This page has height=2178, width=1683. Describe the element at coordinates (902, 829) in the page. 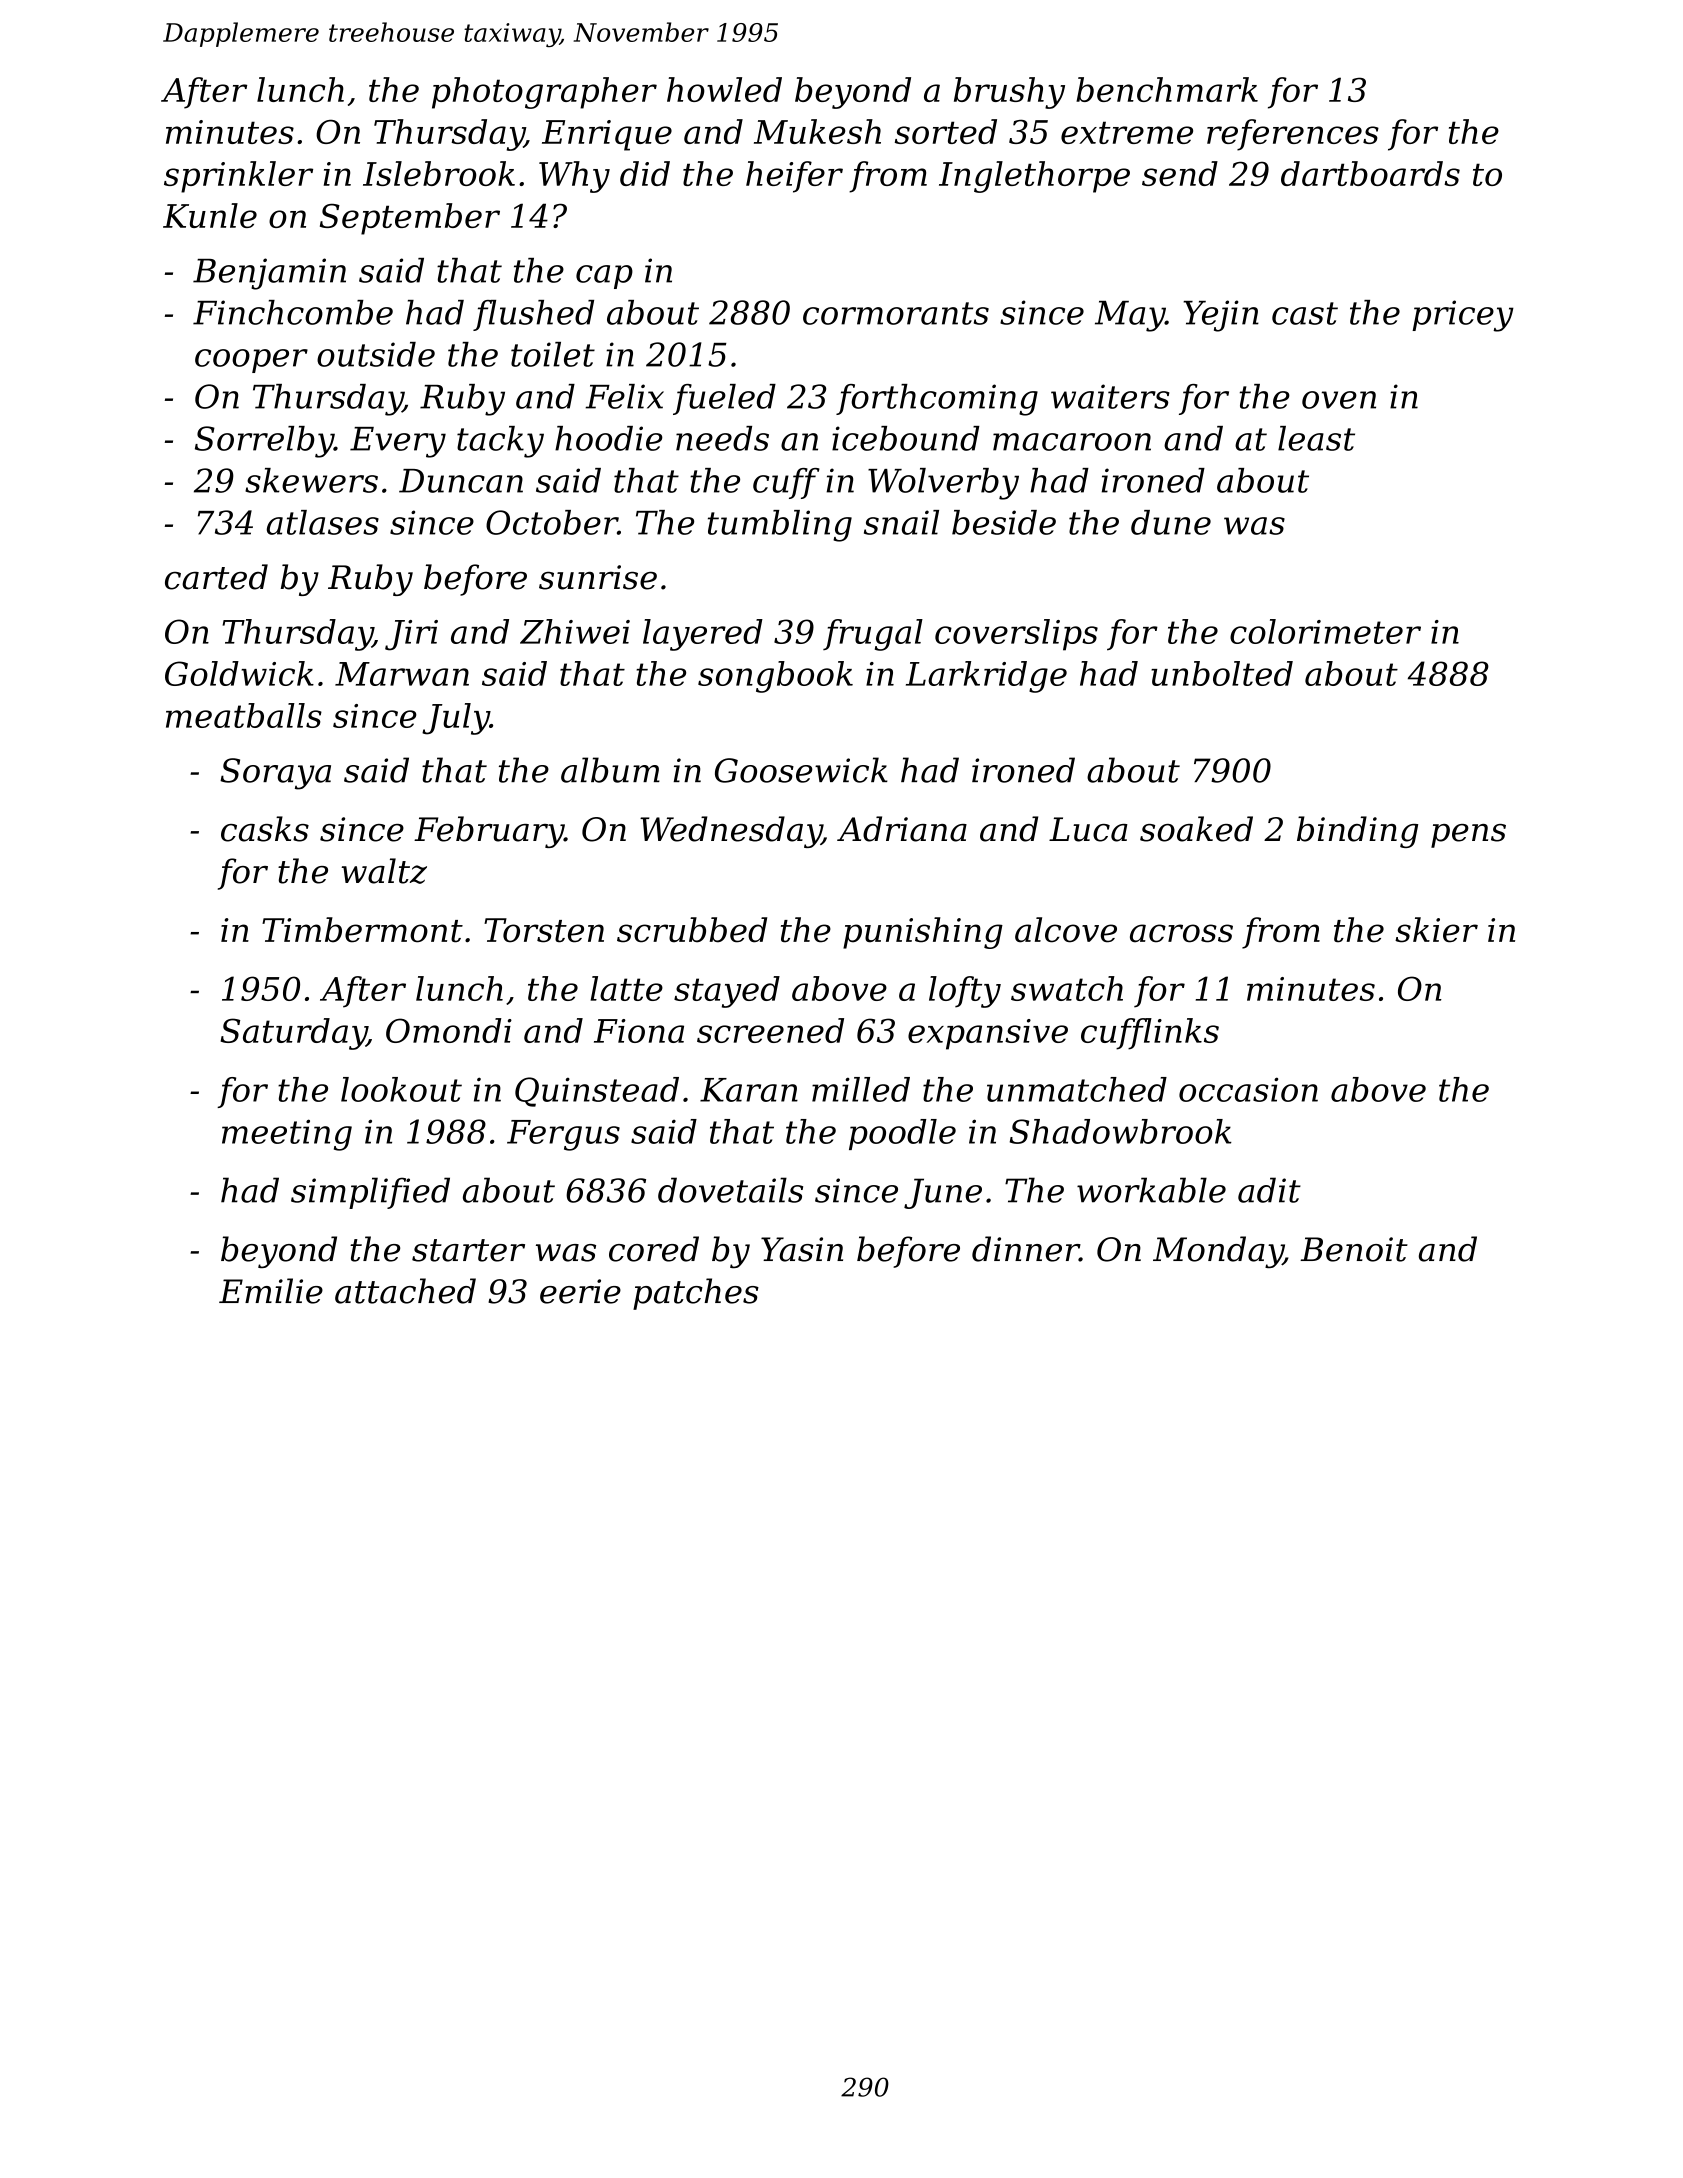

I see `Adriana` at that location.
